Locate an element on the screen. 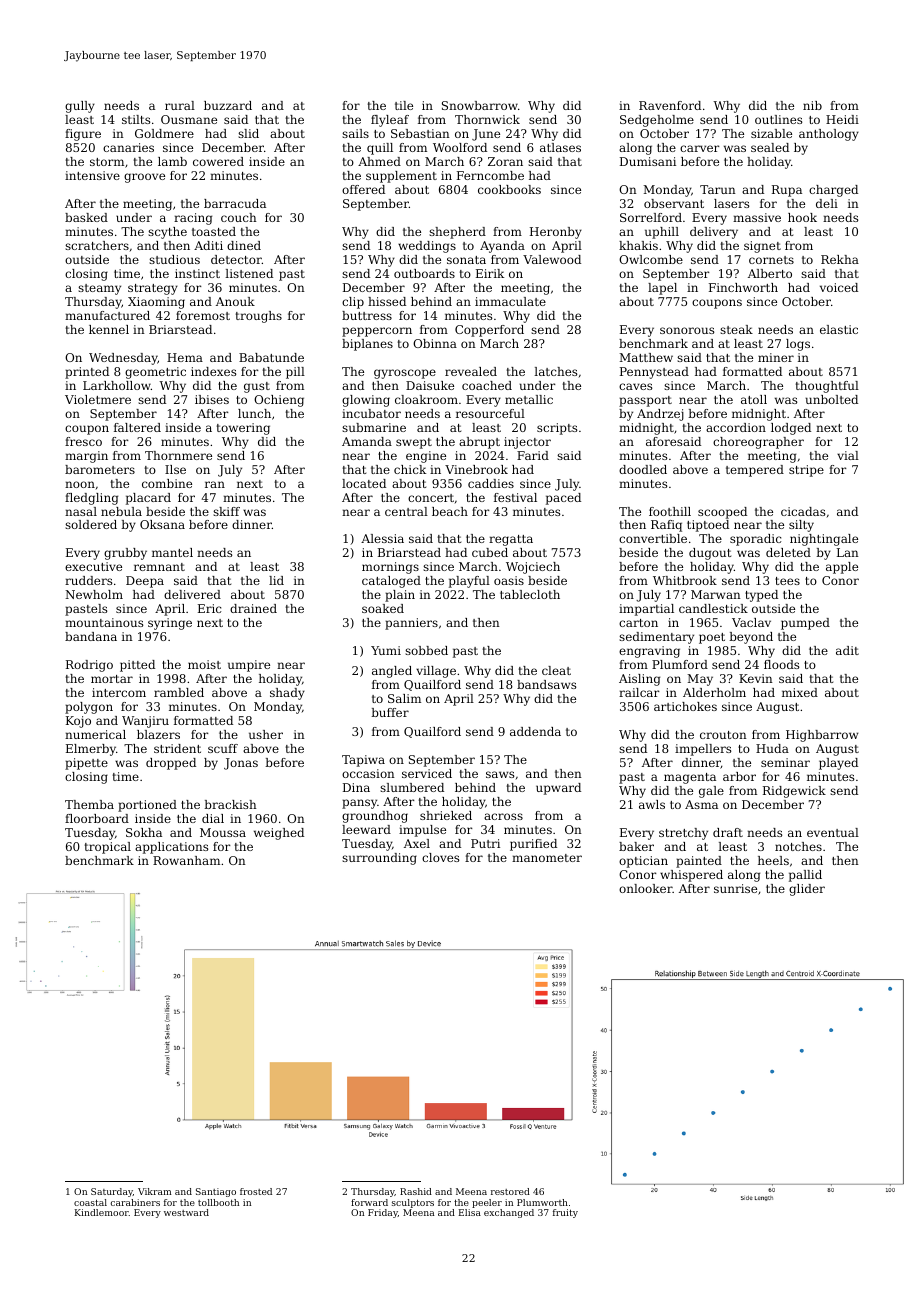  cloves is located at coordinates (440, 857).
